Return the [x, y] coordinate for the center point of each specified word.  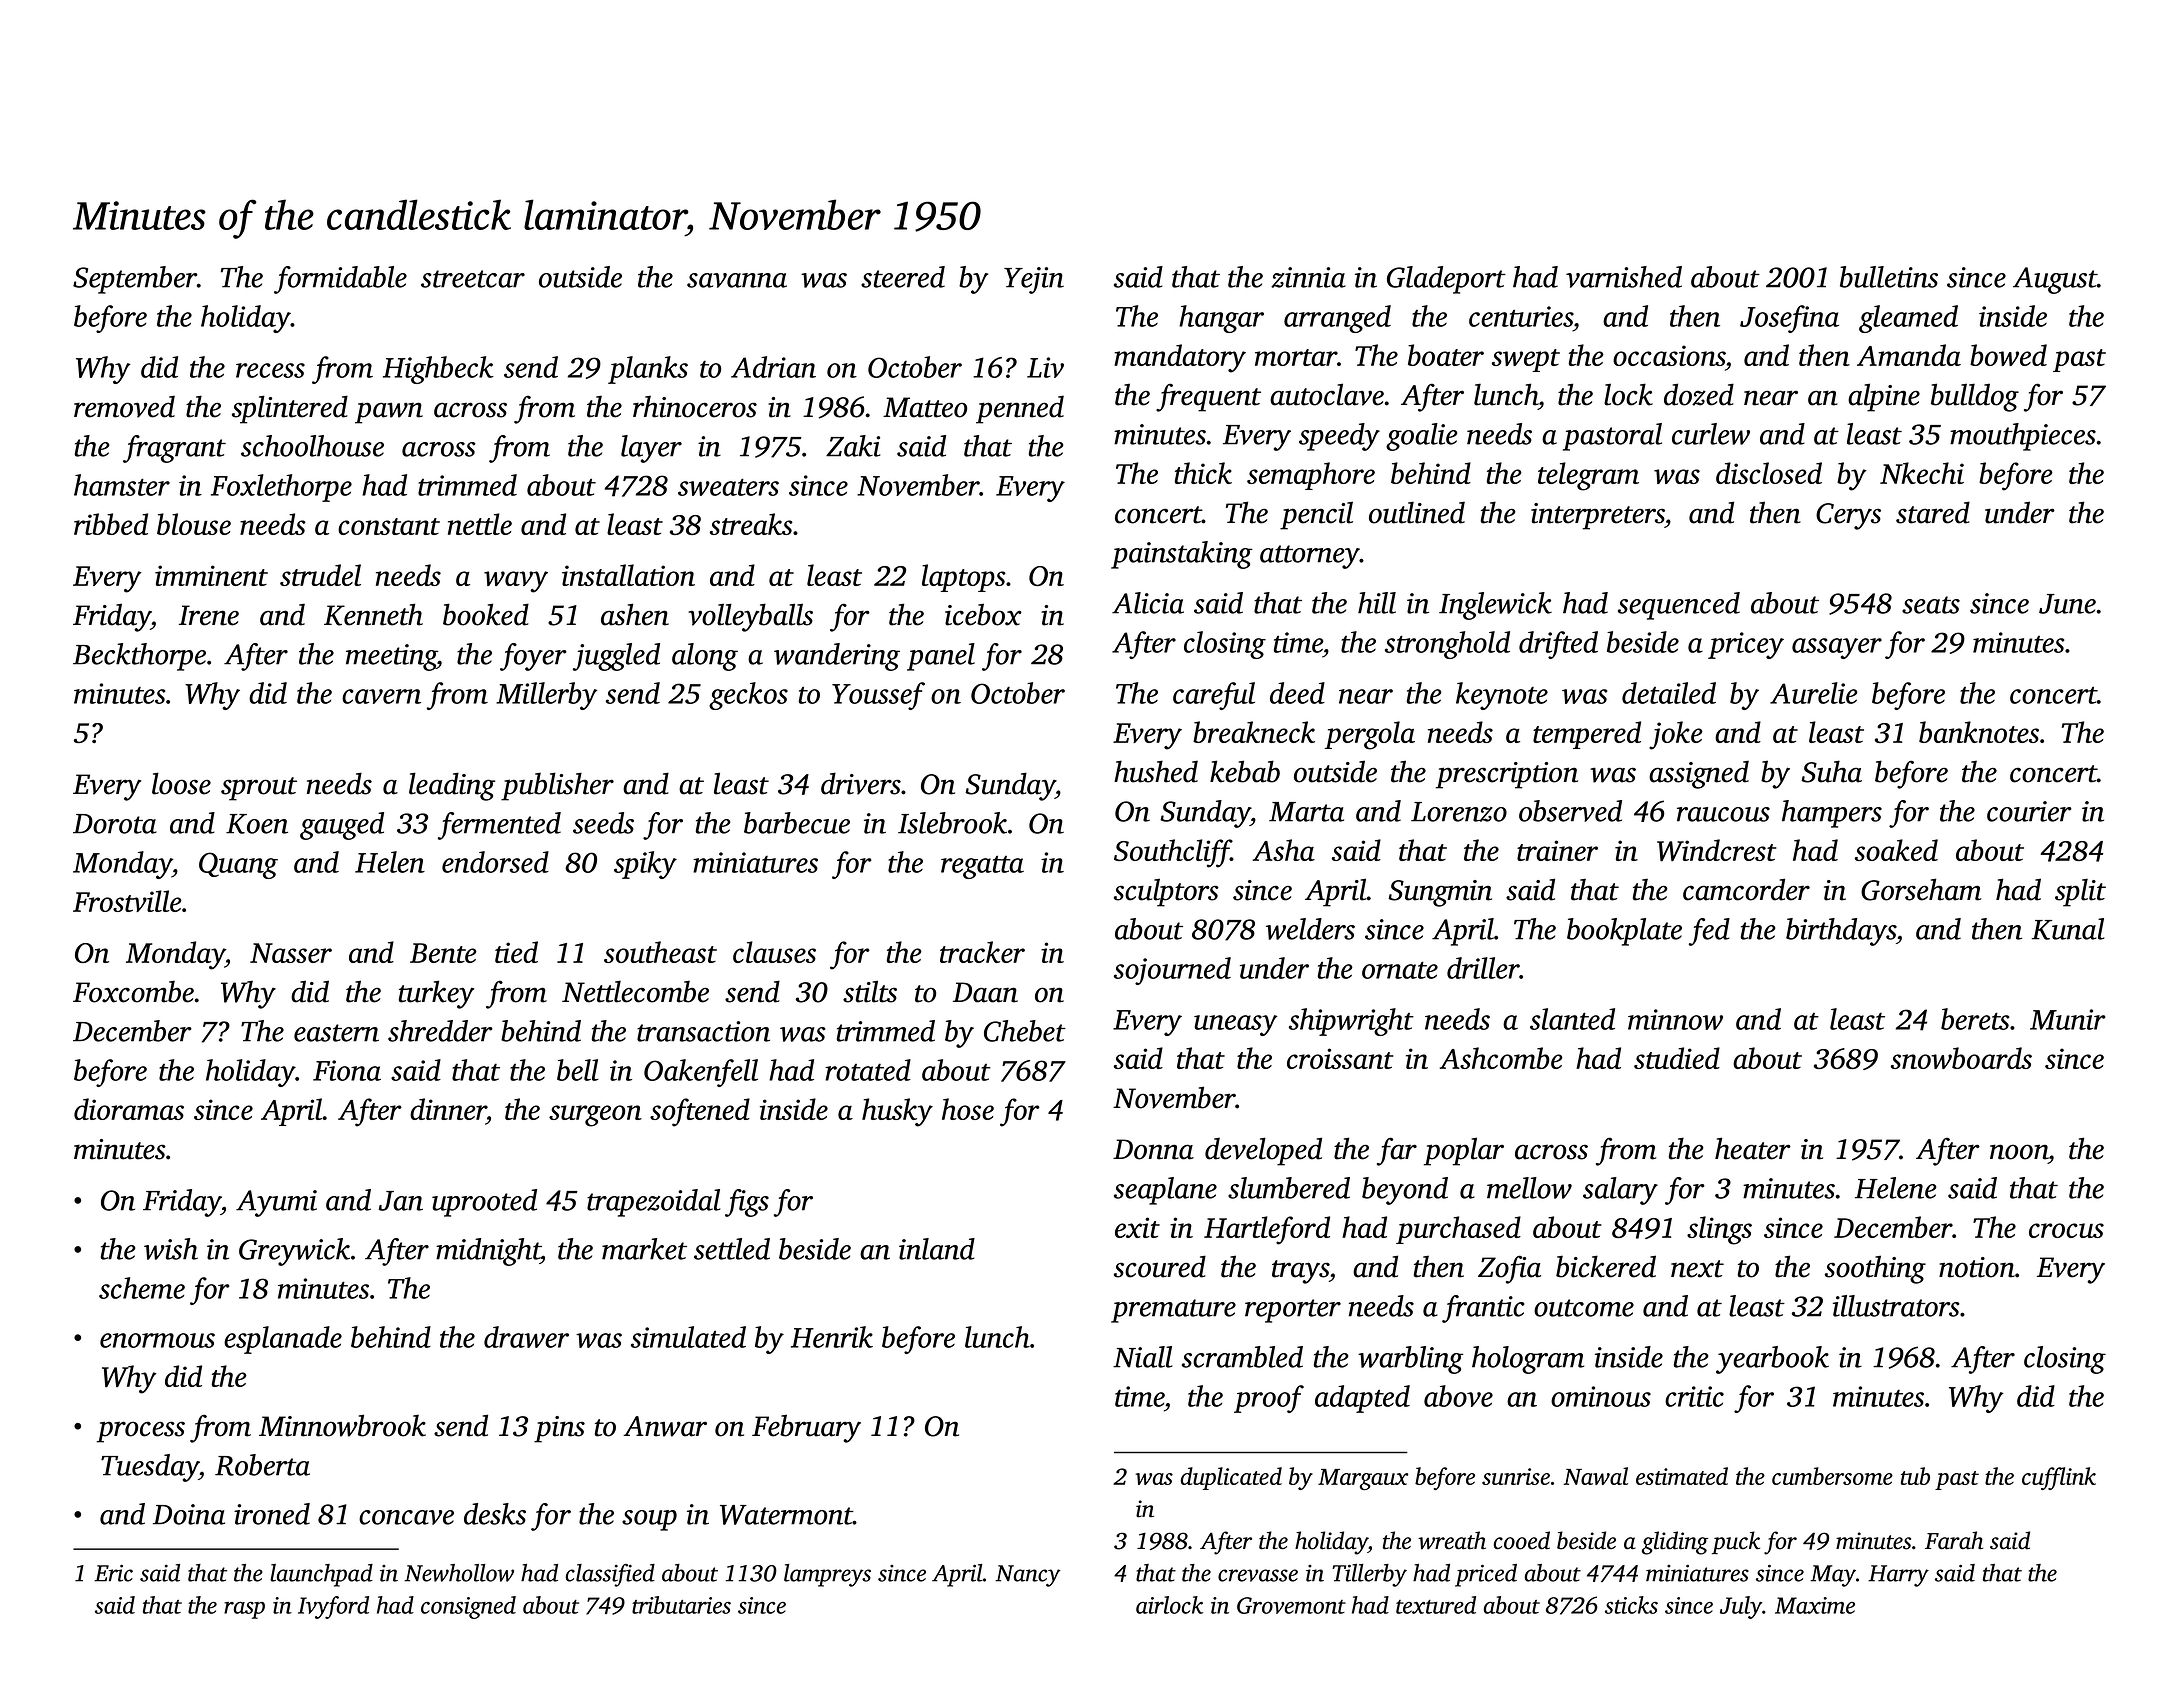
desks [495, 1514]
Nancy [1028, 1576]
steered [903, 277]
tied [516, 952]
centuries [1521, 316]
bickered [1606, 1266]
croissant [1340, 1058]
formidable [340, 280]
